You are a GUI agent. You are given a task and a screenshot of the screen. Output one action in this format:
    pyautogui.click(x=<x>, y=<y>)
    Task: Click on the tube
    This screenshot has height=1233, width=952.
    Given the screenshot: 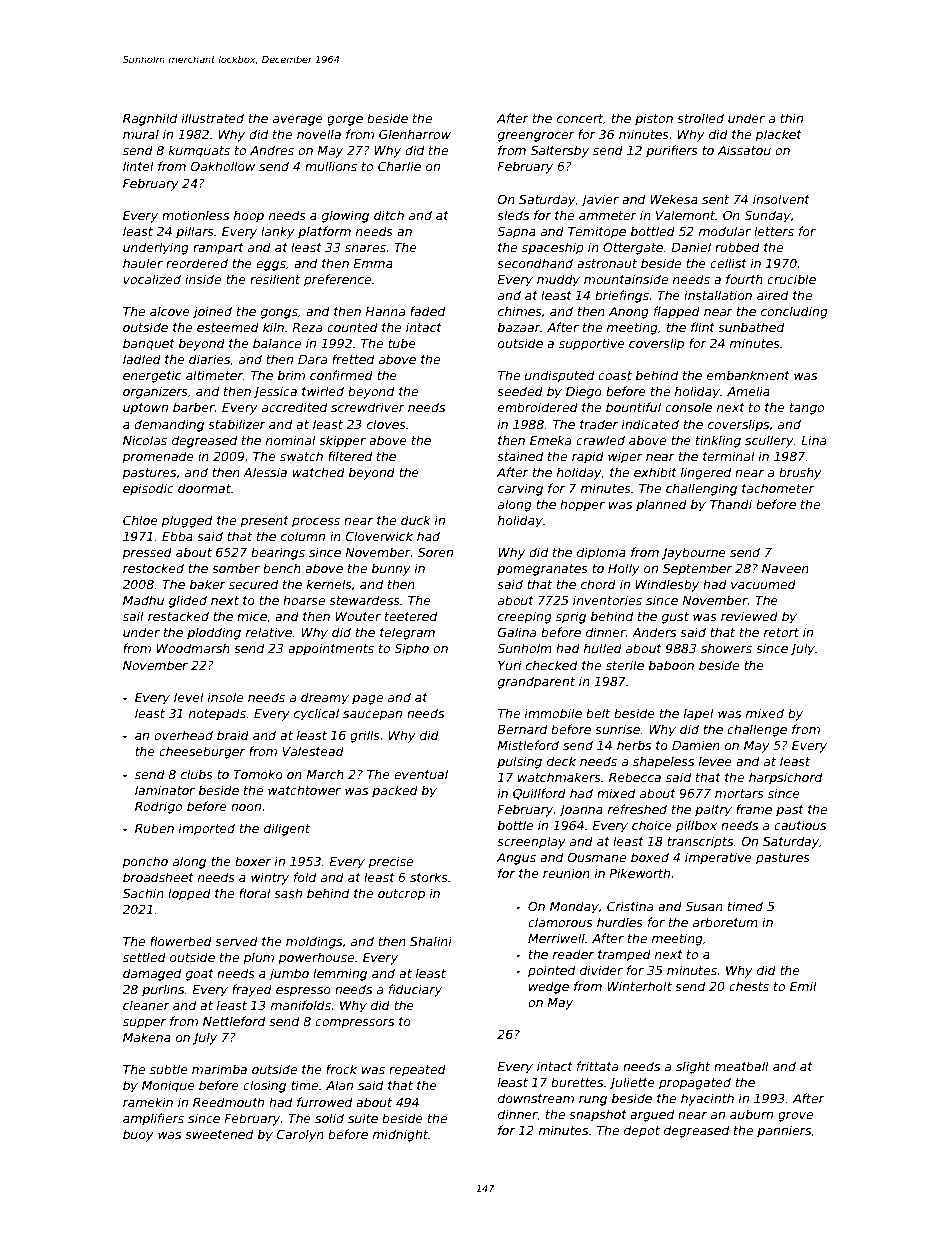 What is the action you would take?
    pyautogui.click(x=402, y=343)
